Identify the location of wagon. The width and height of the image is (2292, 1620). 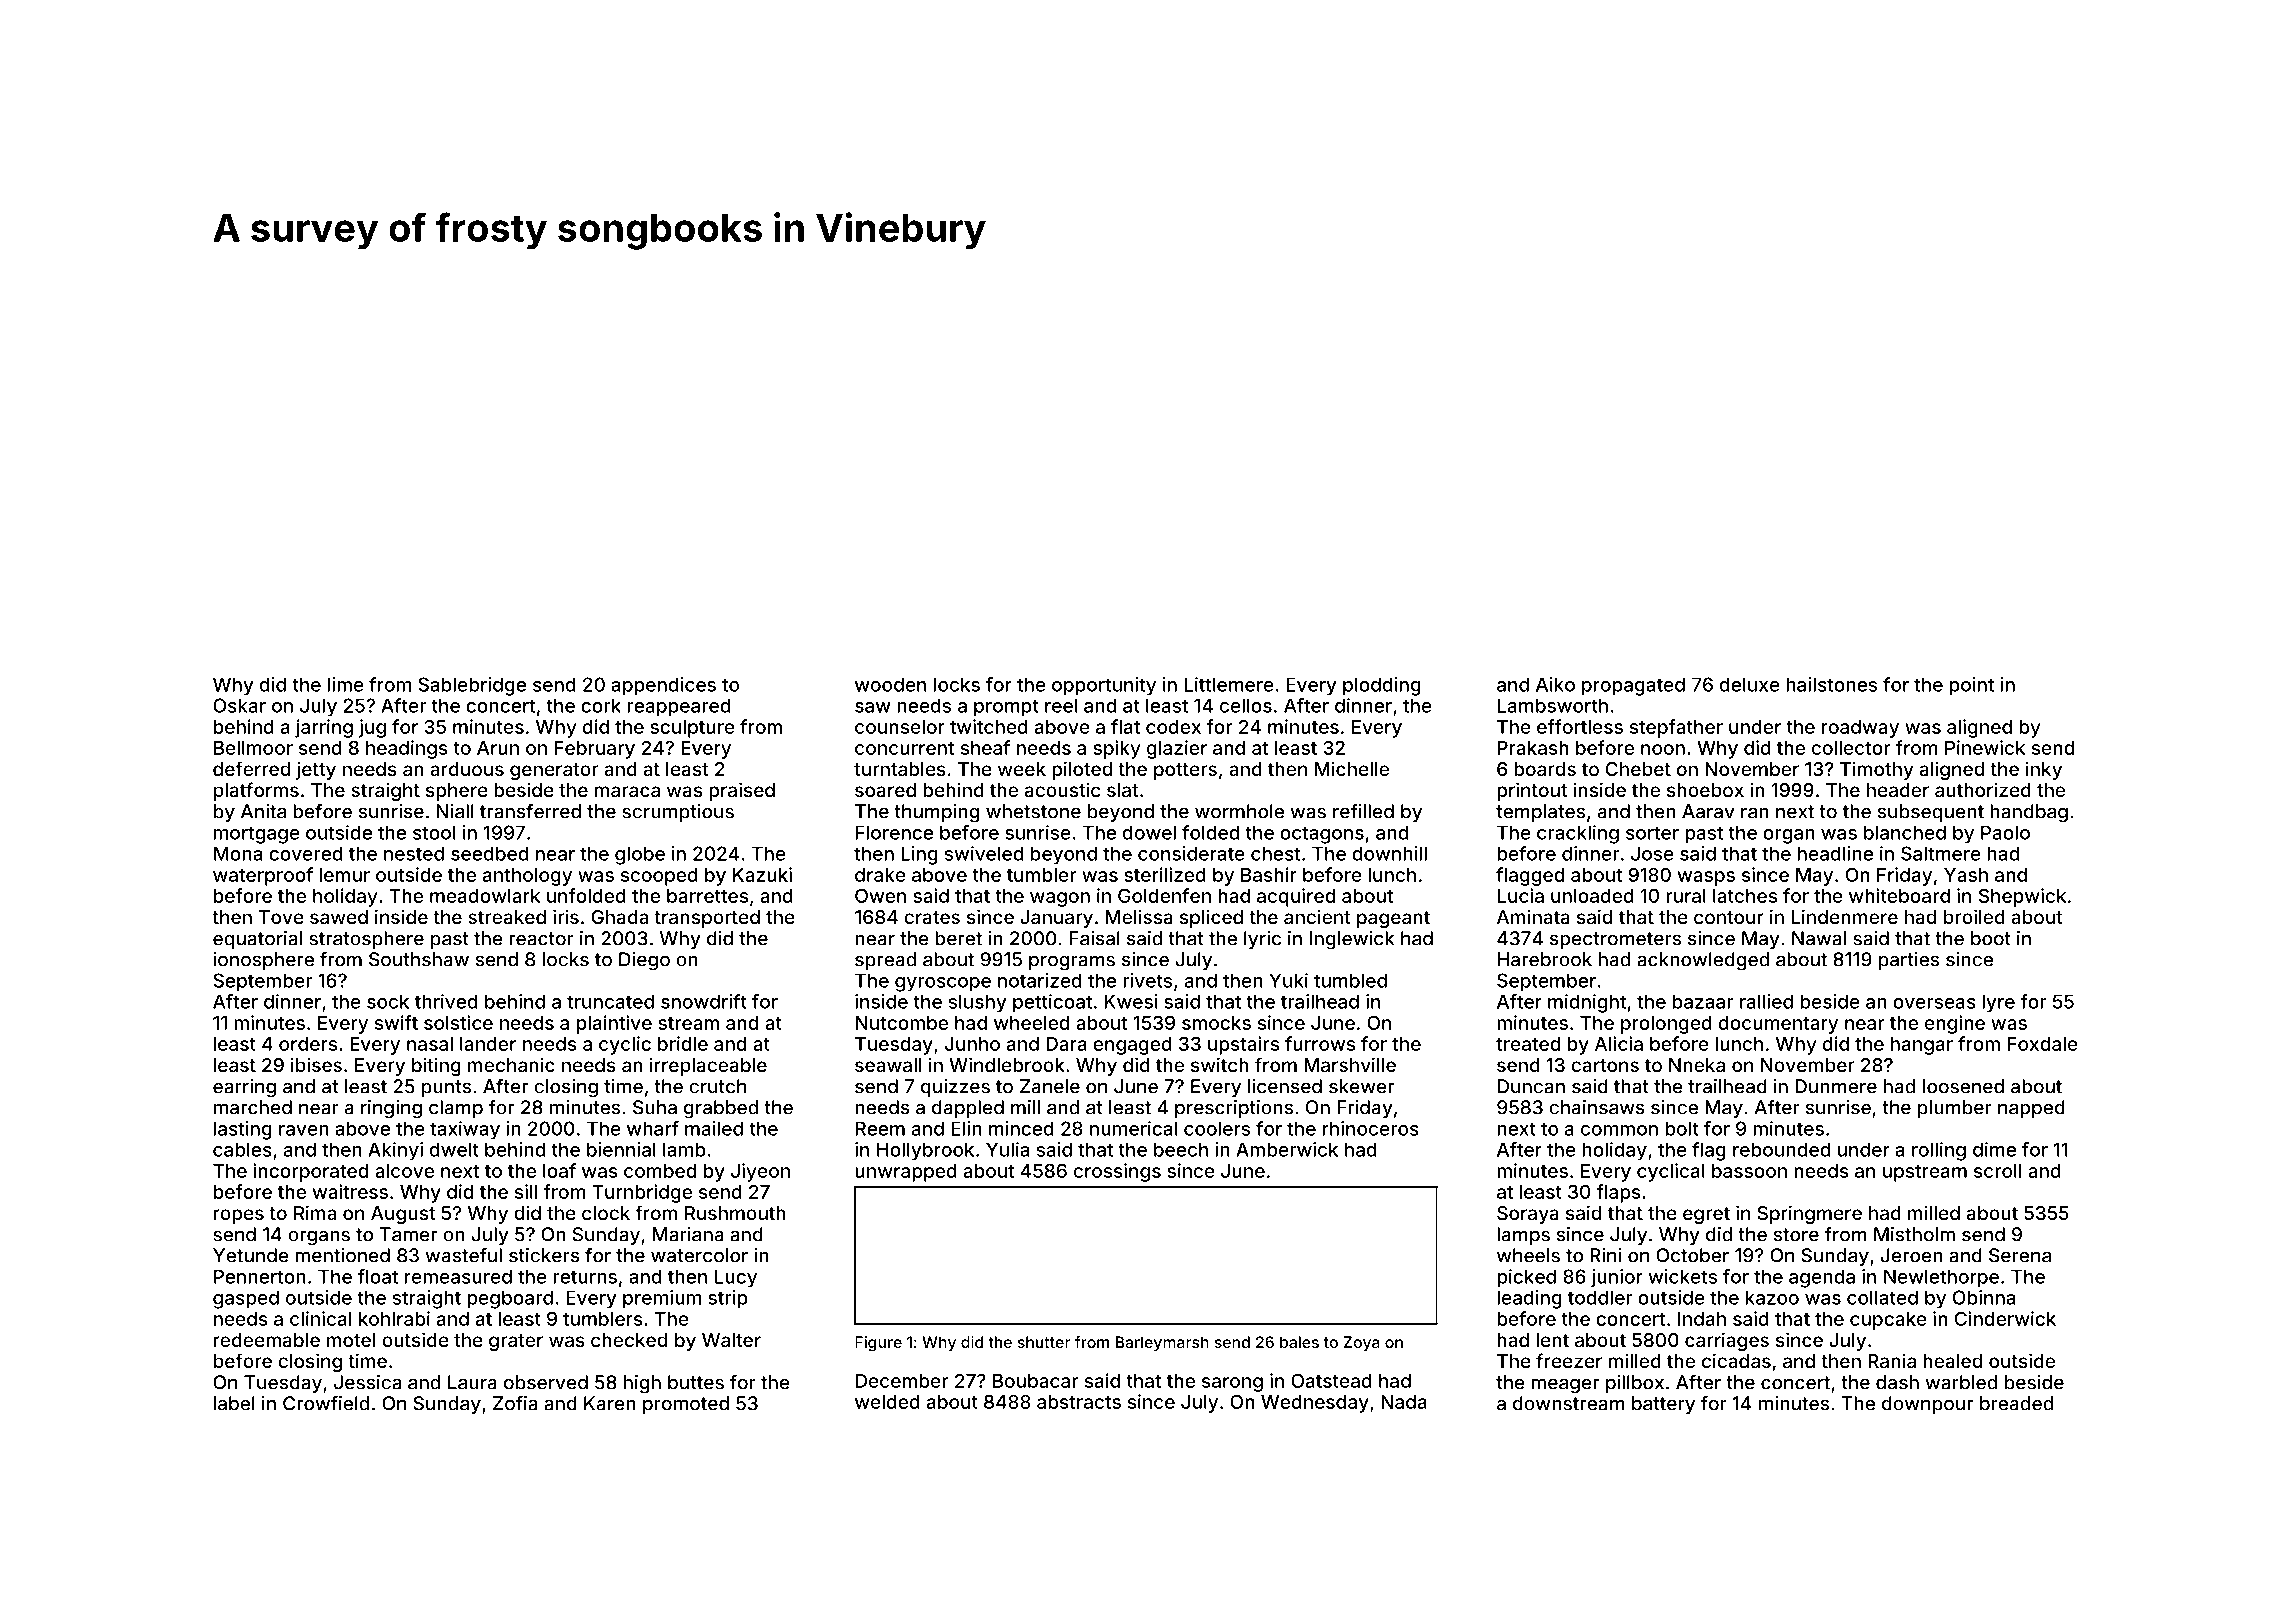
(1060, 899).
